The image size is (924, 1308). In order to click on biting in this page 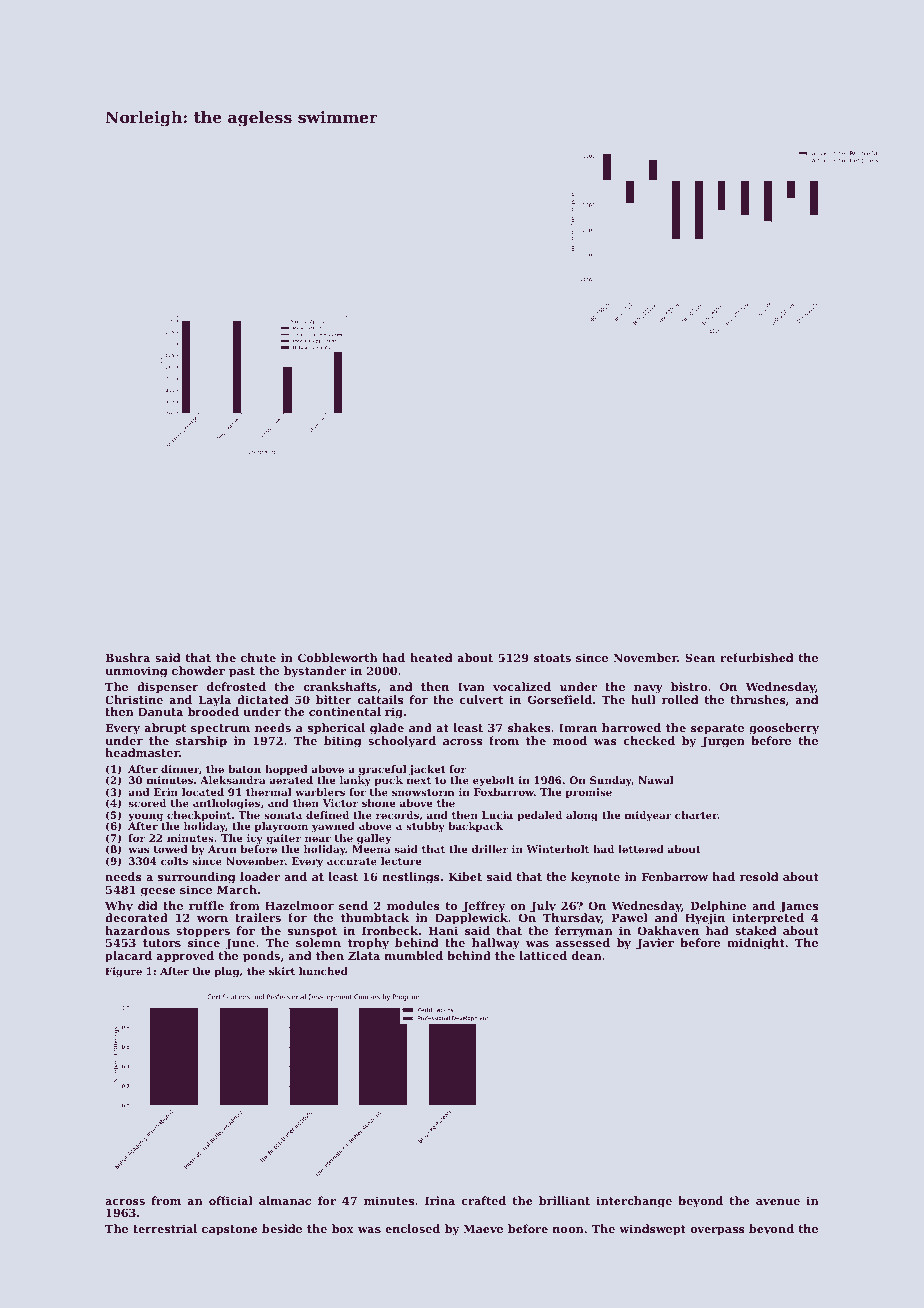, I will do `click(342, 742)`.
